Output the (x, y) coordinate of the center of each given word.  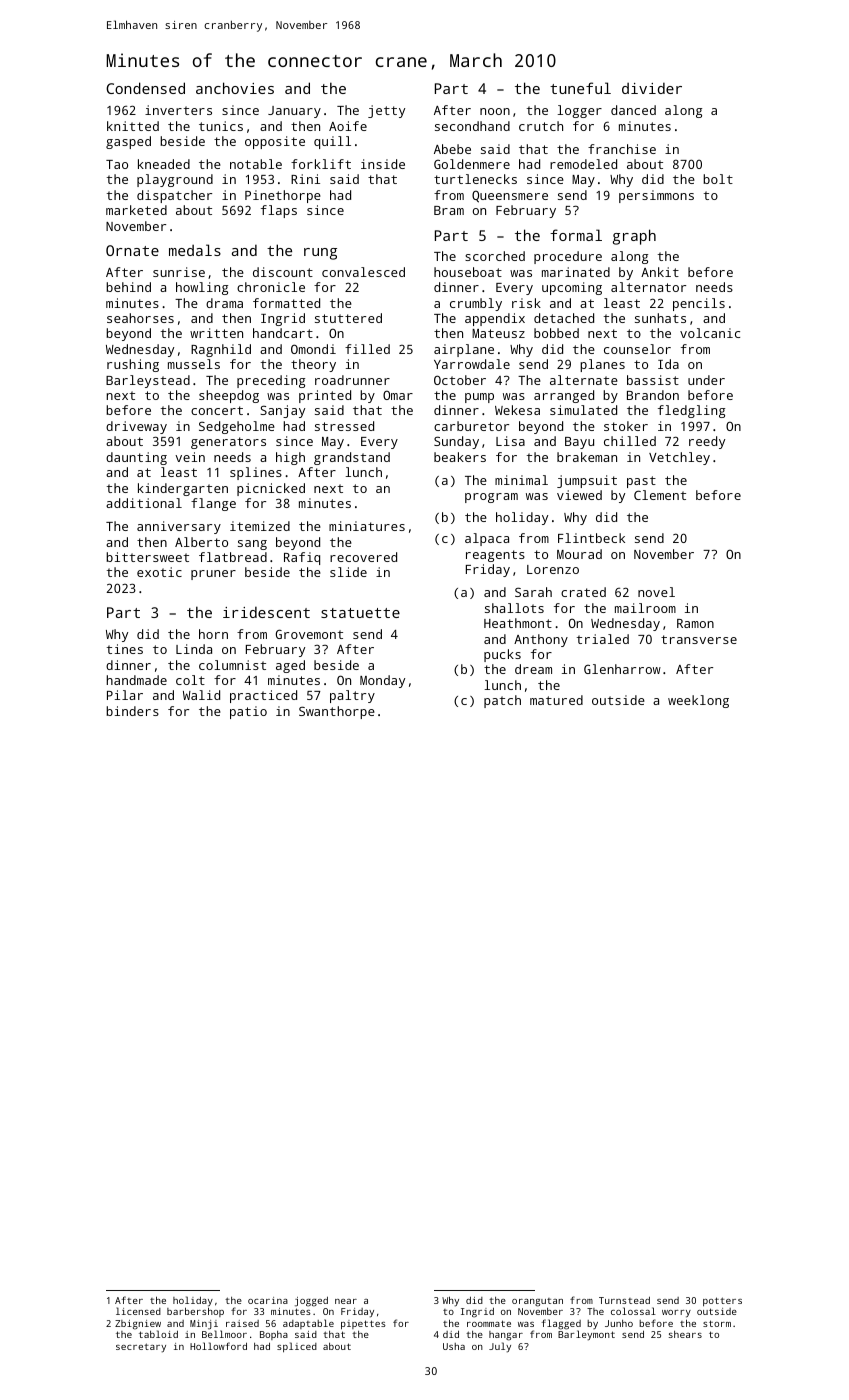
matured (556, 700)
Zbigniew (138, 1325)
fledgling (691, 411)
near (346, 1301)
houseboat (468, 272)
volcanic (710, 333)
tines (124, 649)
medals (195, 250)
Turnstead (624, 1300)
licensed (138, 1311)
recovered (363, 557)
